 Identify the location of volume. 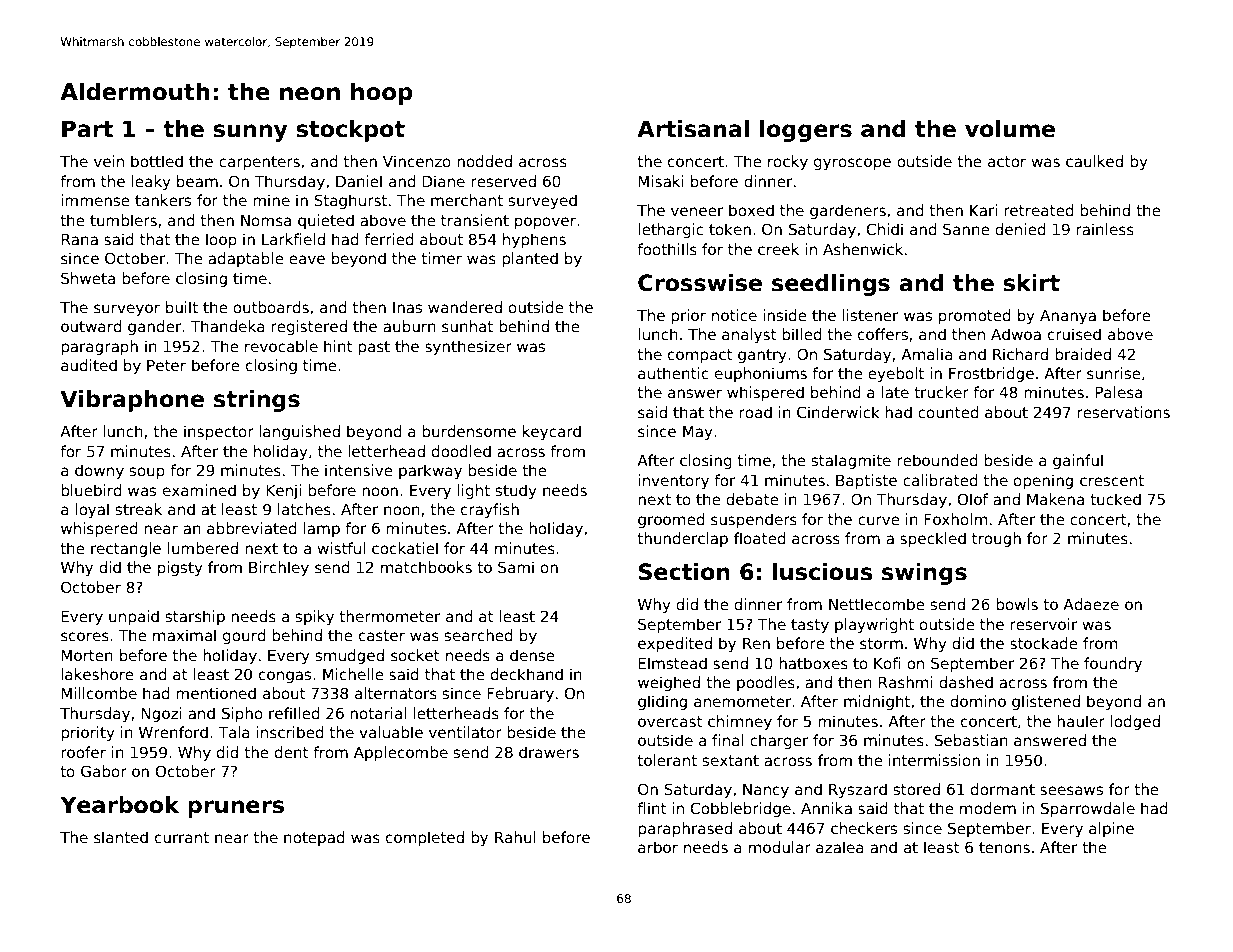
(1010, 129).
